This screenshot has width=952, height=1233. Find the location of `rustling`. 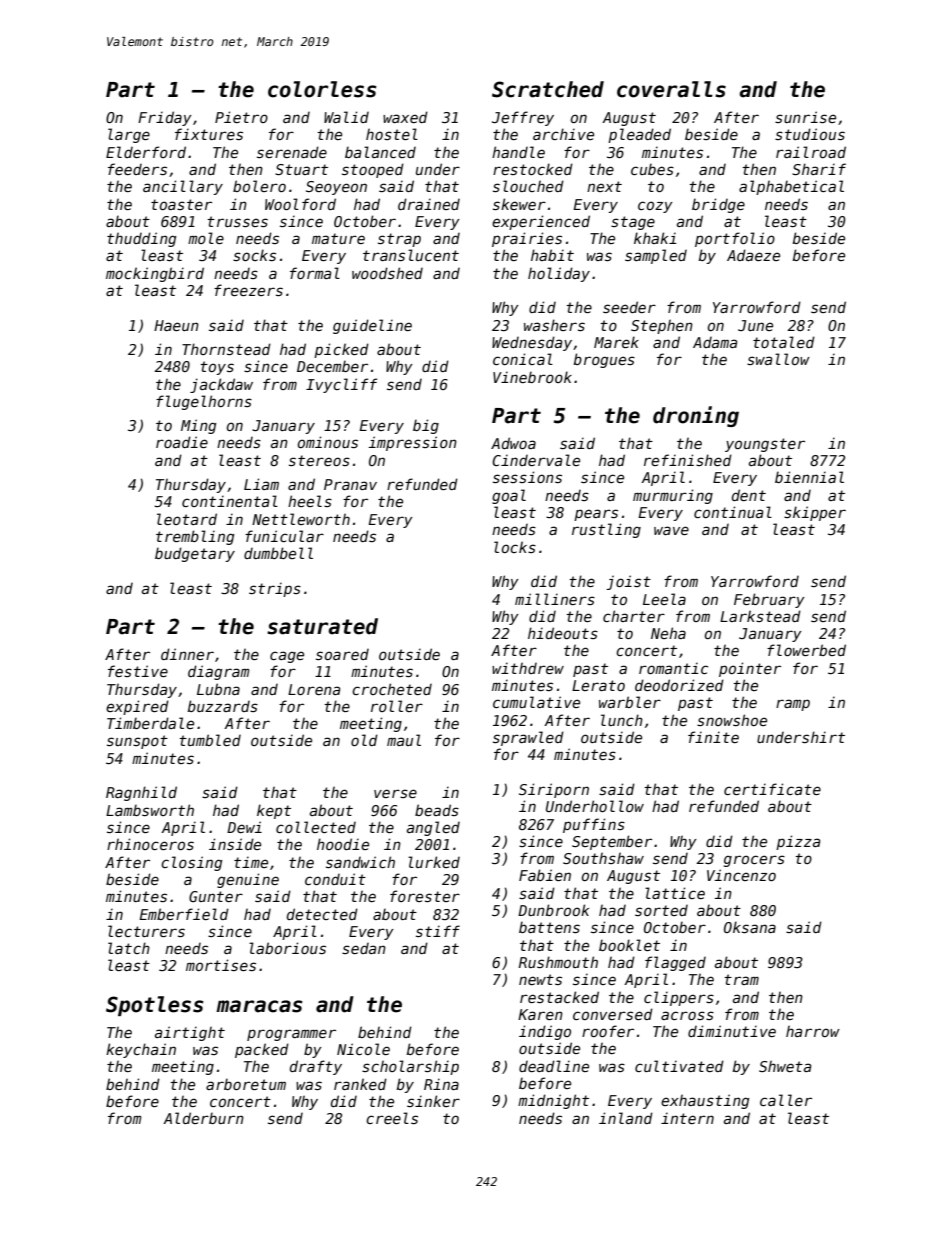

rustling is located at coordinates (606, 530).
